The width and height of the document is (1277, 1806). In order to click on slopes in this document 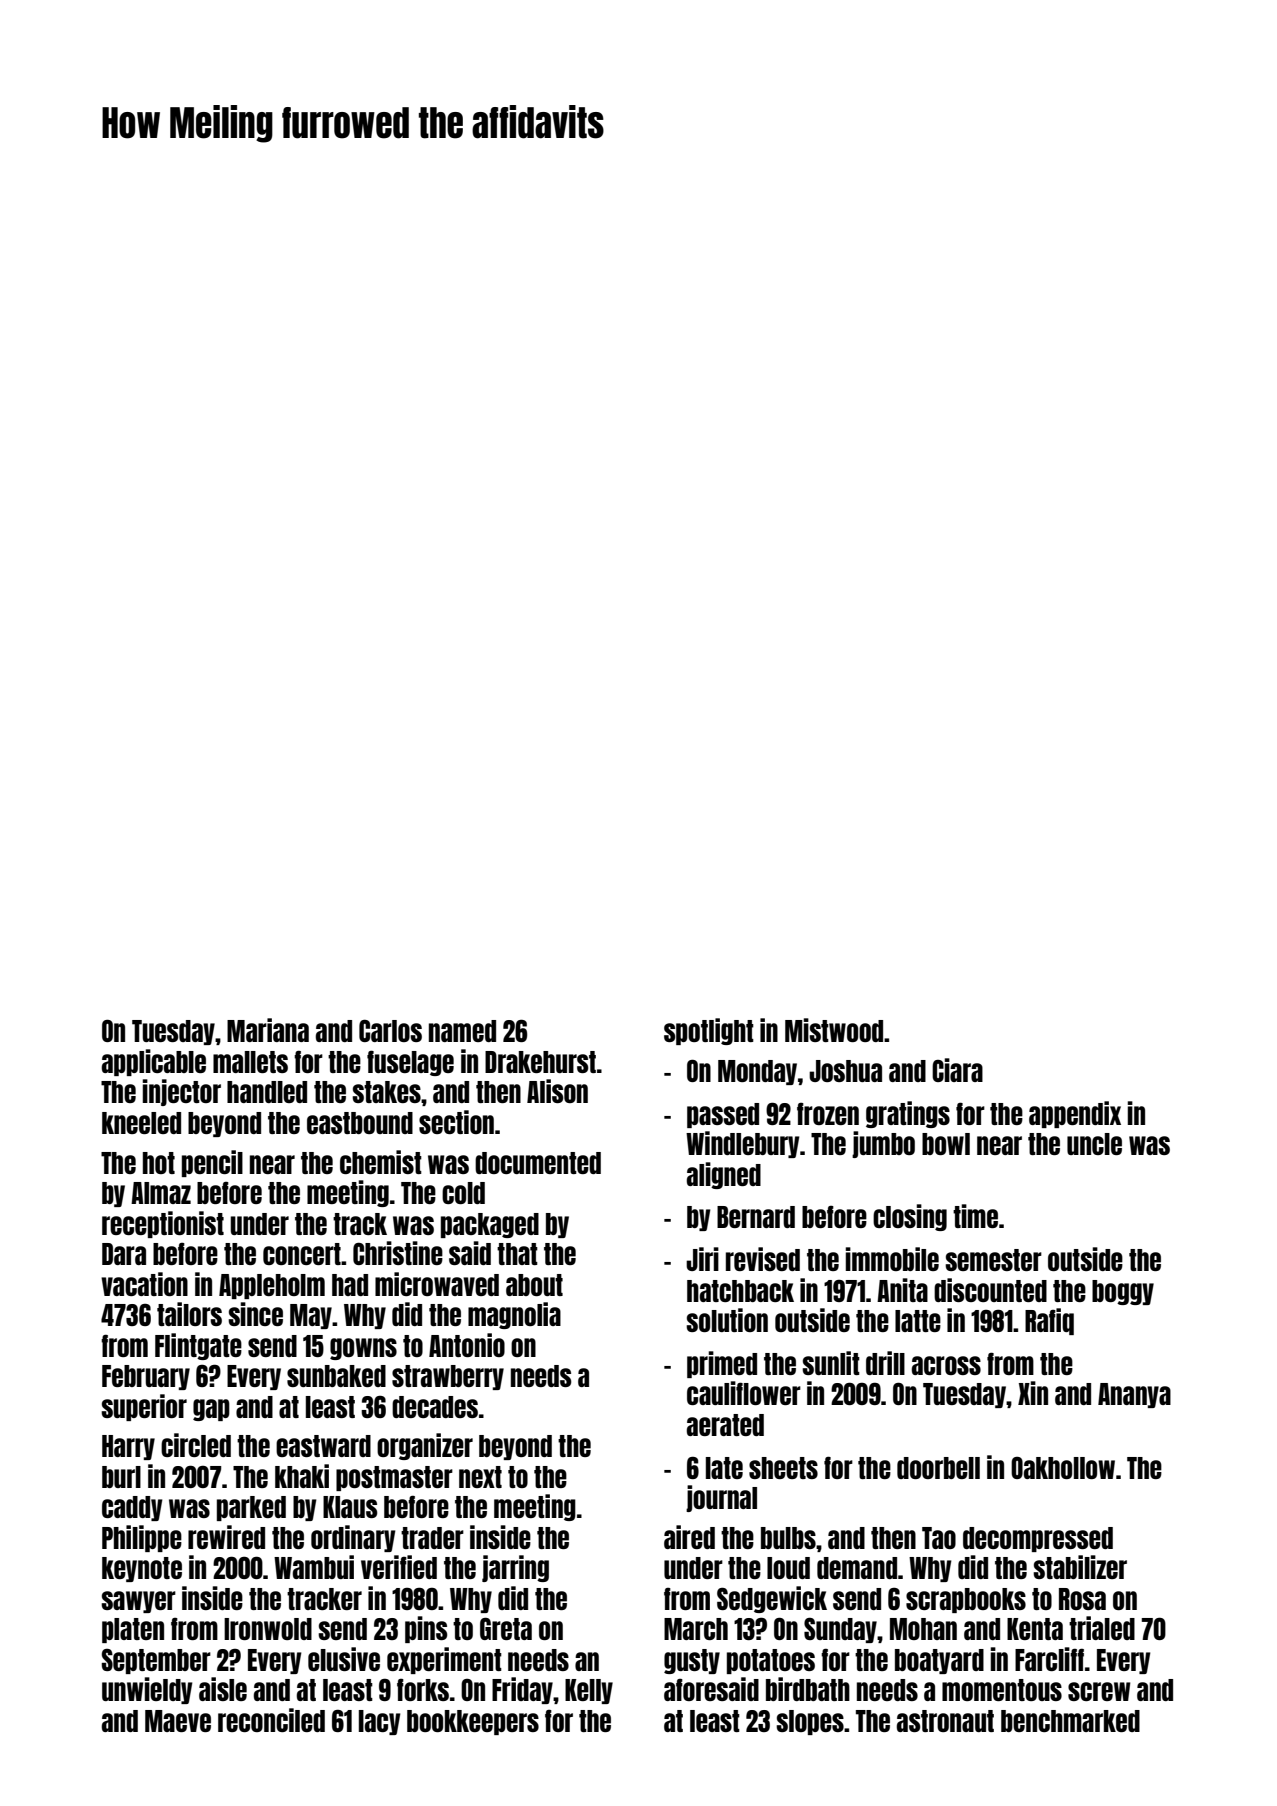, I will do `click(810, 1722)`.
